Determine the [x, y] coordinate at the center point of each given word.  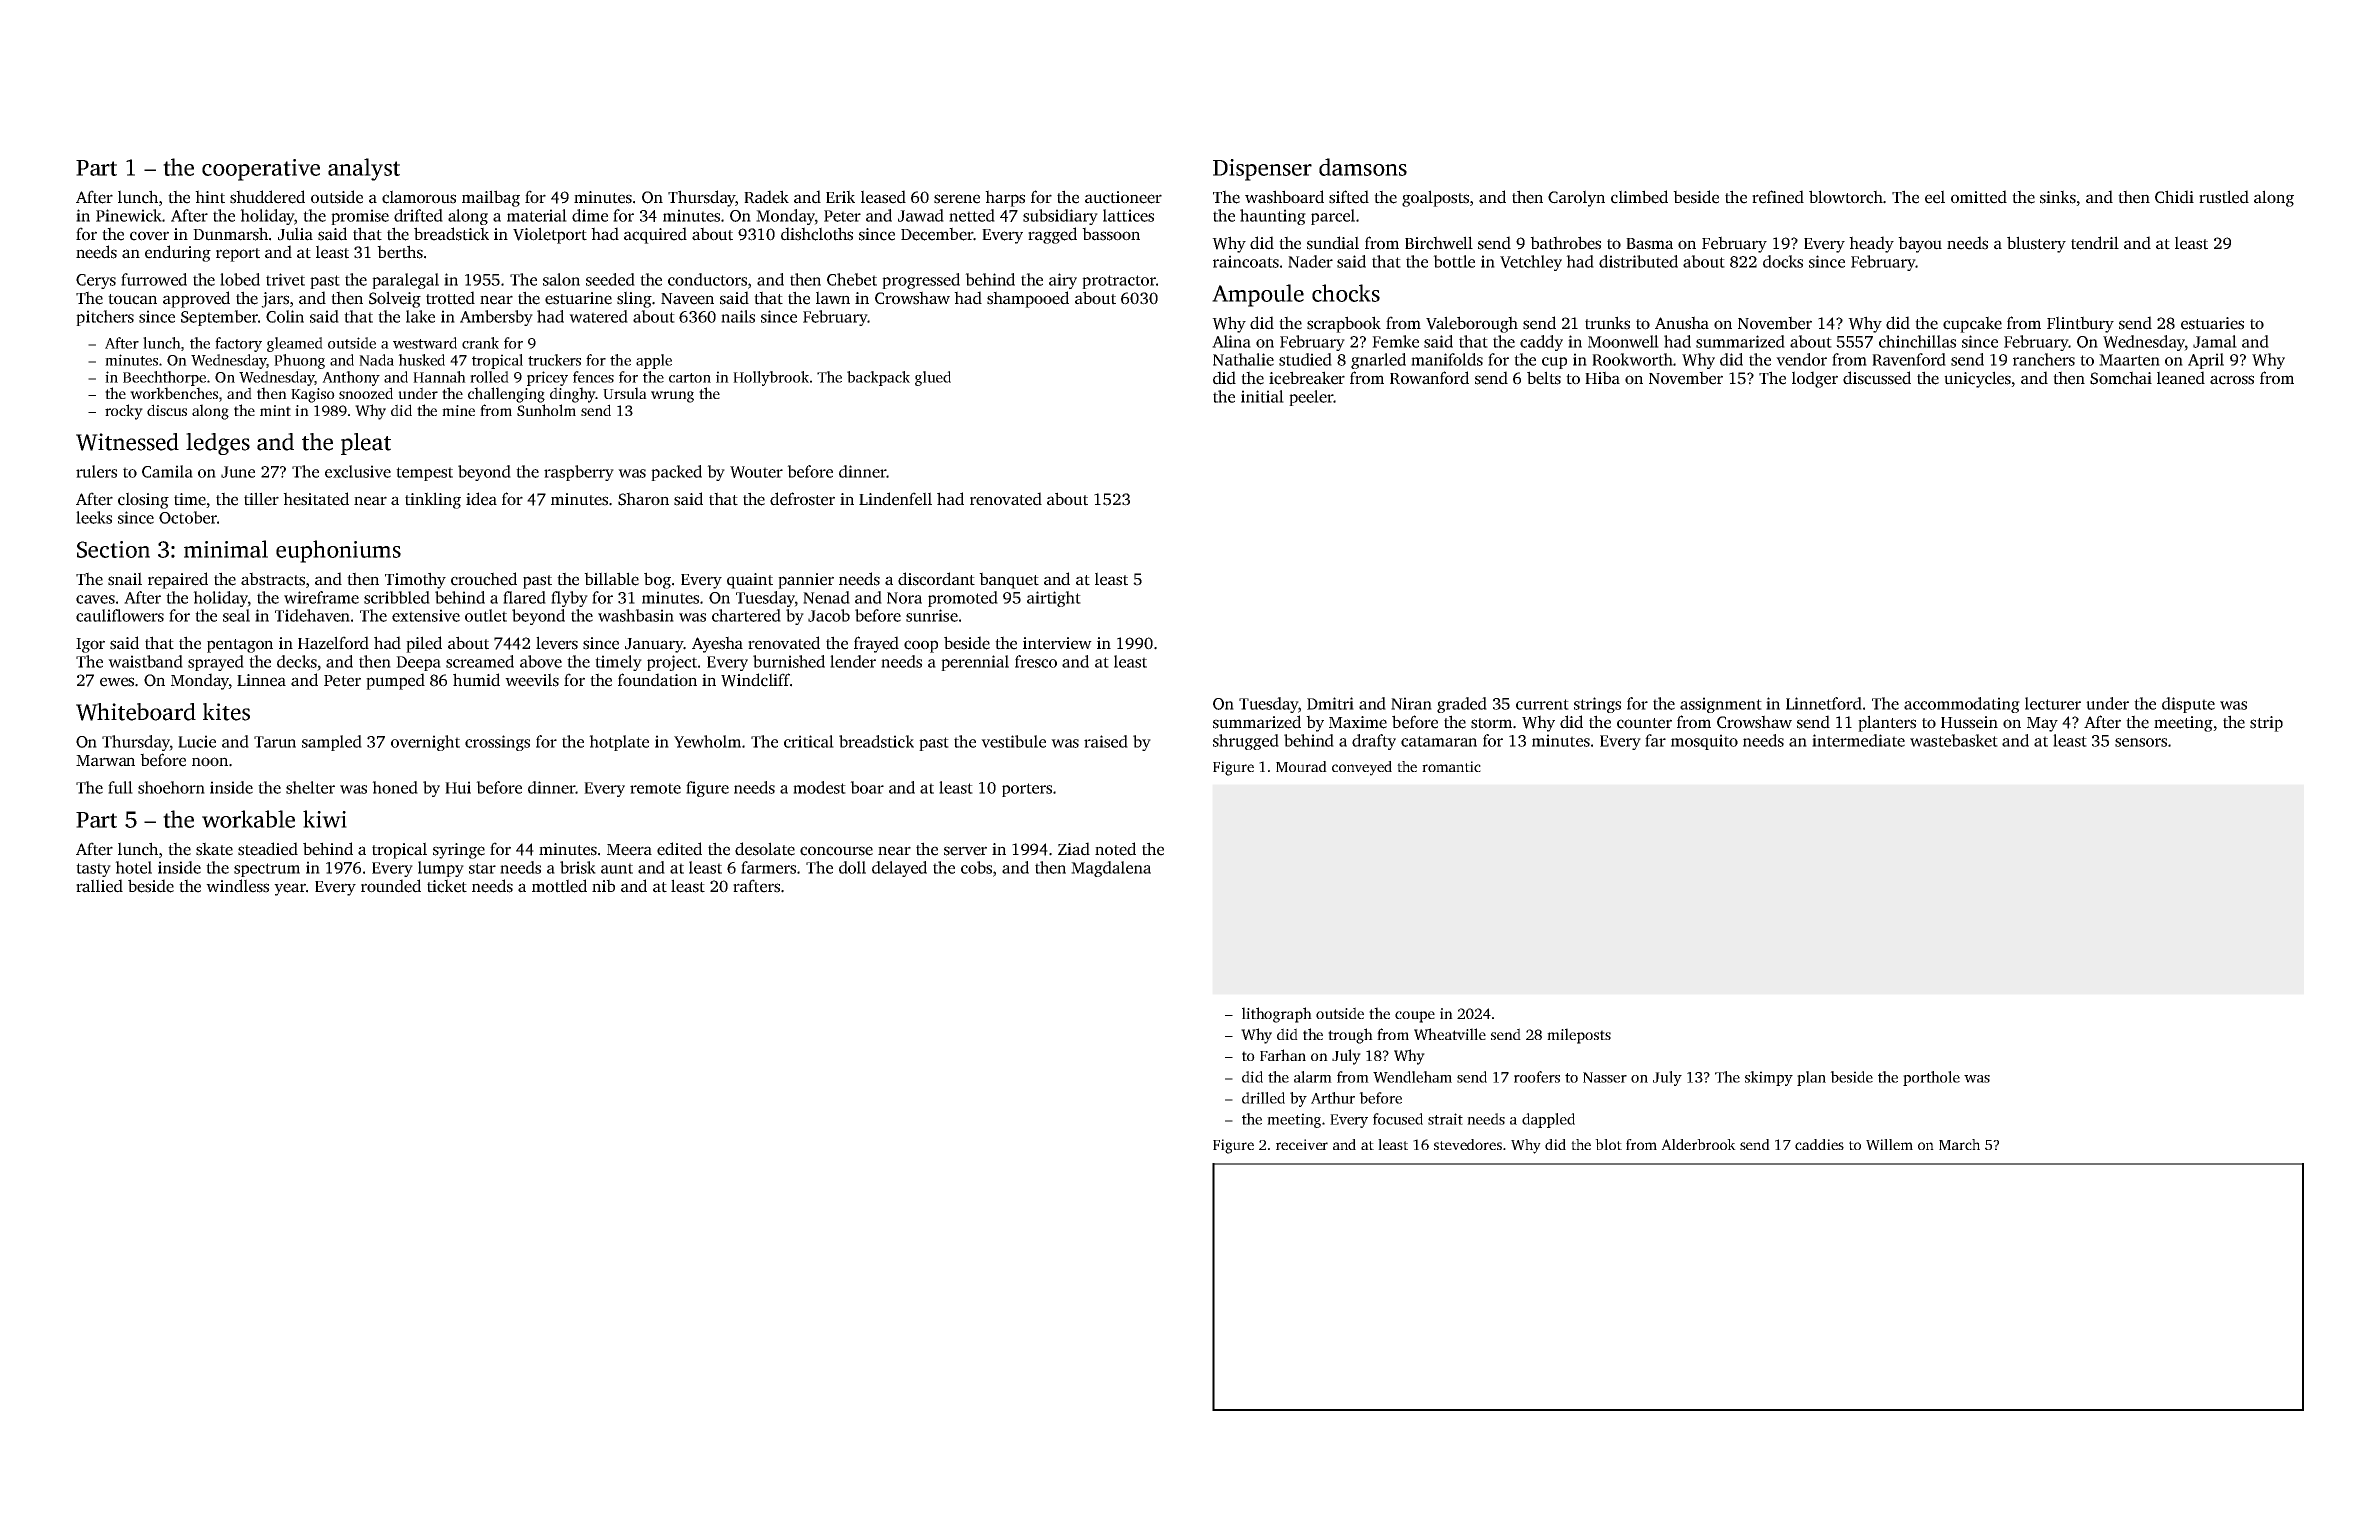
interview [1057, 643]
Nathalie [1243, 359]
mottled [559, 886]
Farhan [1283, 1055]
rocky [124, 412]
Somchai [2121, 378]
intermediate [1858, 740]
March [1959, 1144]
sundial [1333, 243]
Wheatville [1450, 1034]
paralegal [405, 281]
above [541, 661]
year [290, 889]
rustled [2224, 197]
